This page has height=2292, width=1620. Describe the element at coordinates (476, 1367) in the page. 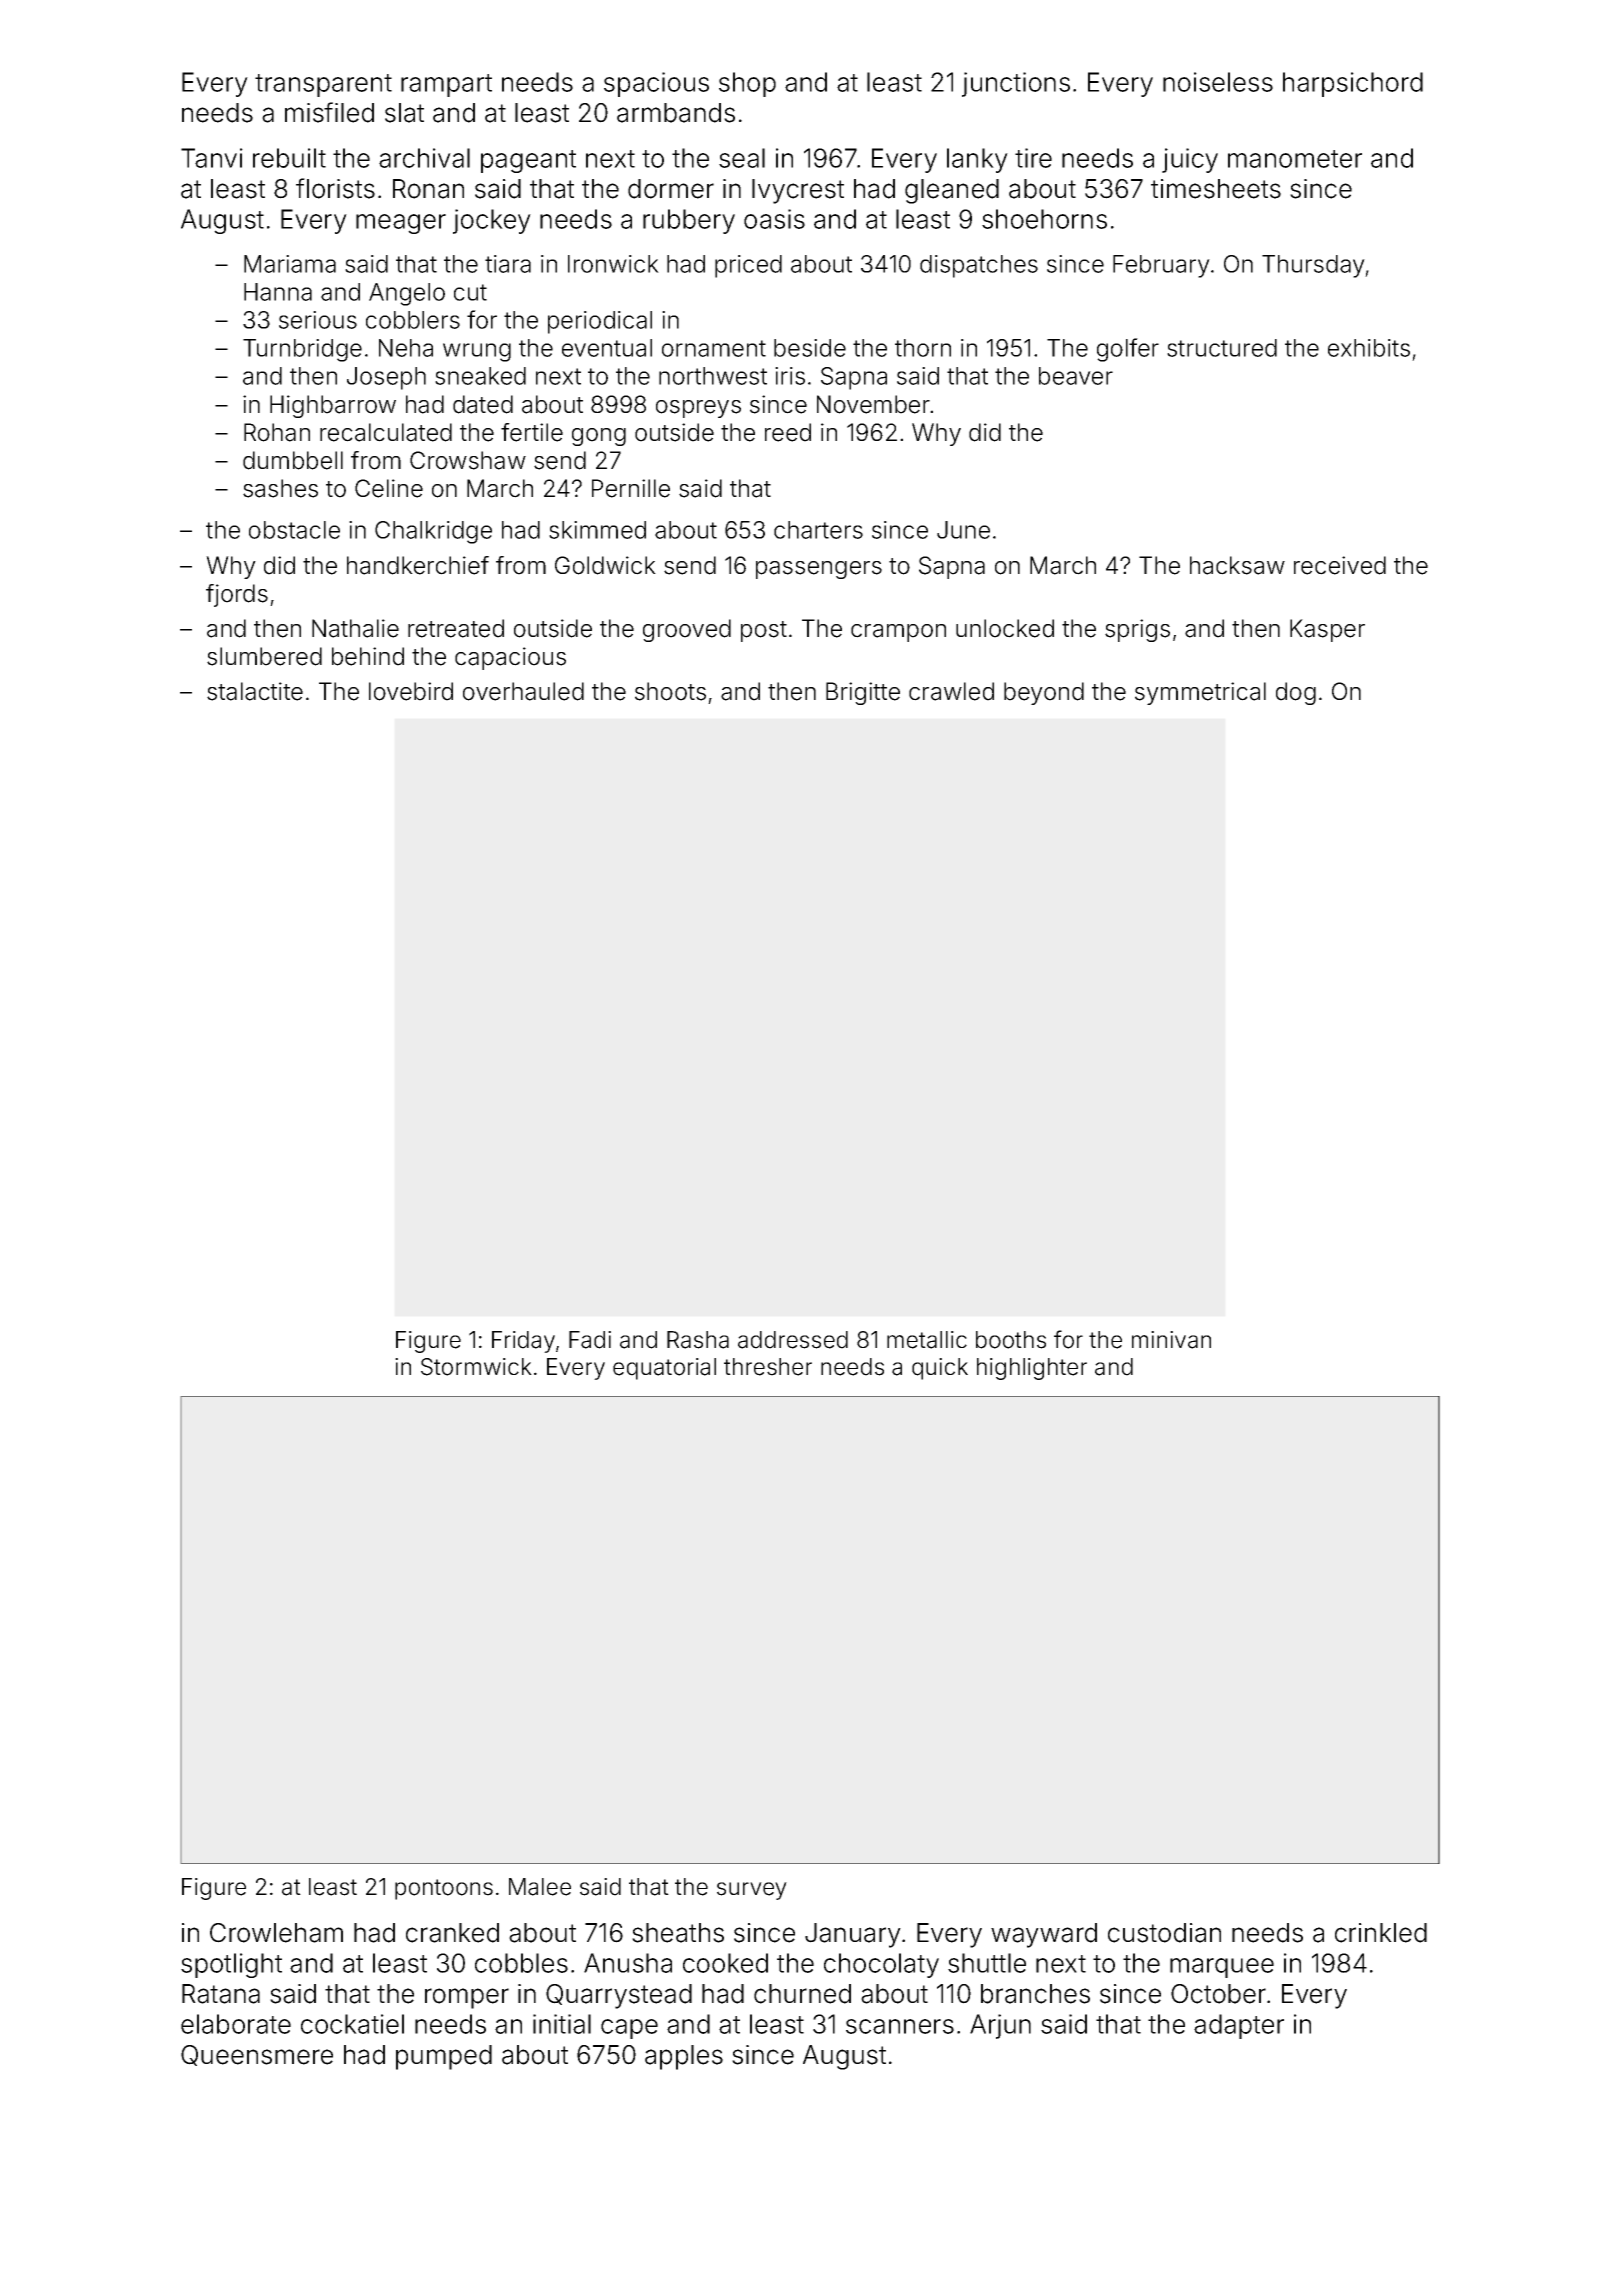

I see `Stormwick` at that location.
